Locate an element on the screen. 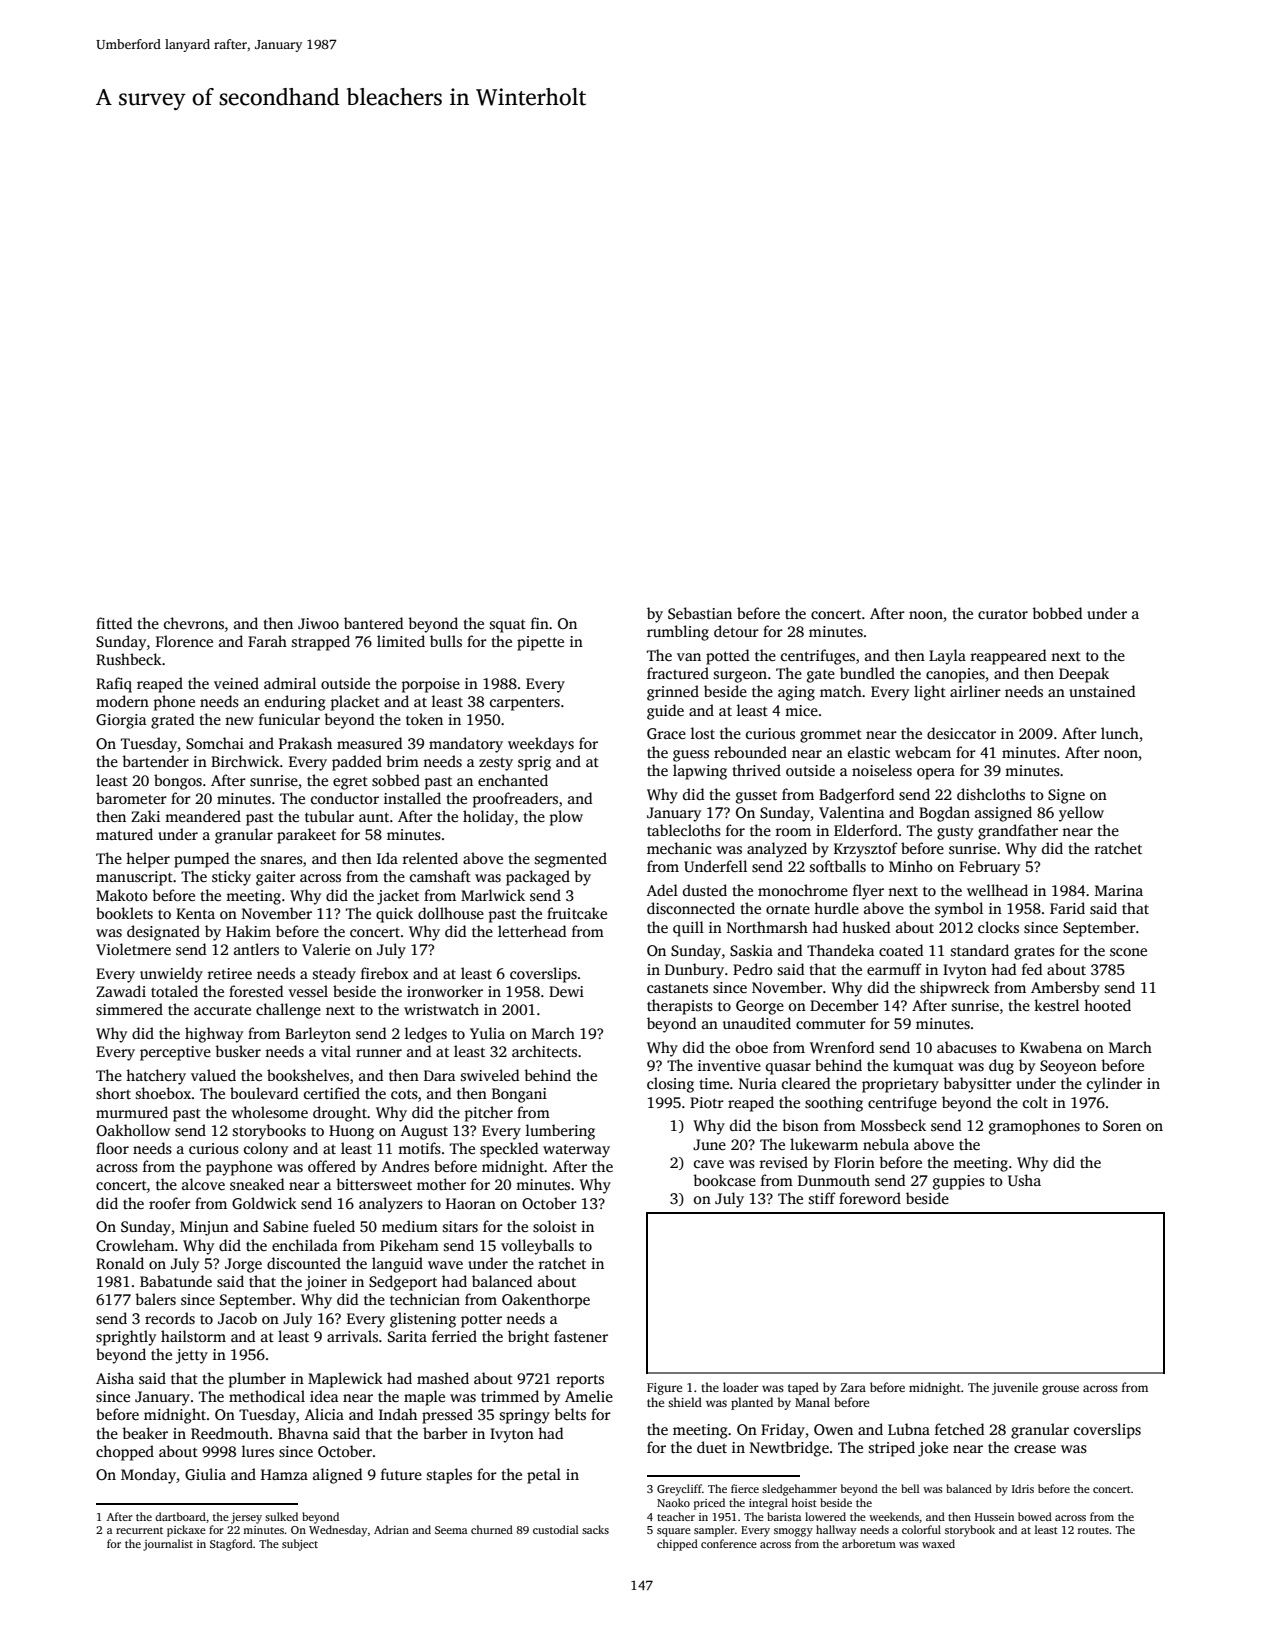 This screenshot has height=1632, width=1261. simmered is located at coordinates (129, 1009).
